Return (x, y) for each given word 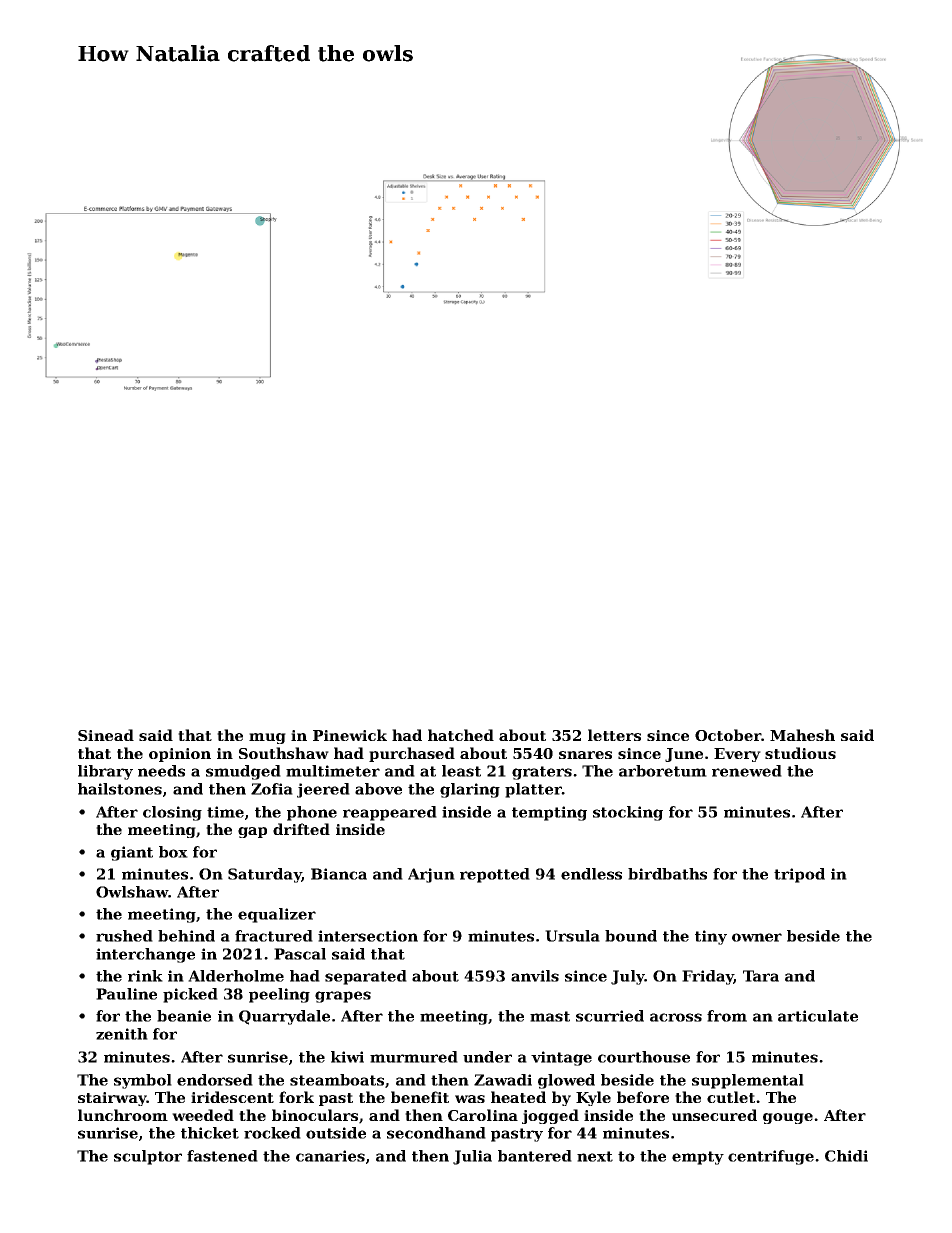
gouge (788, 1118)
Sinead (106, 735)
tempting (549, 813)
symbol (143, 1081)
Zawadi (503, 1080)
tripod (799, 875)
